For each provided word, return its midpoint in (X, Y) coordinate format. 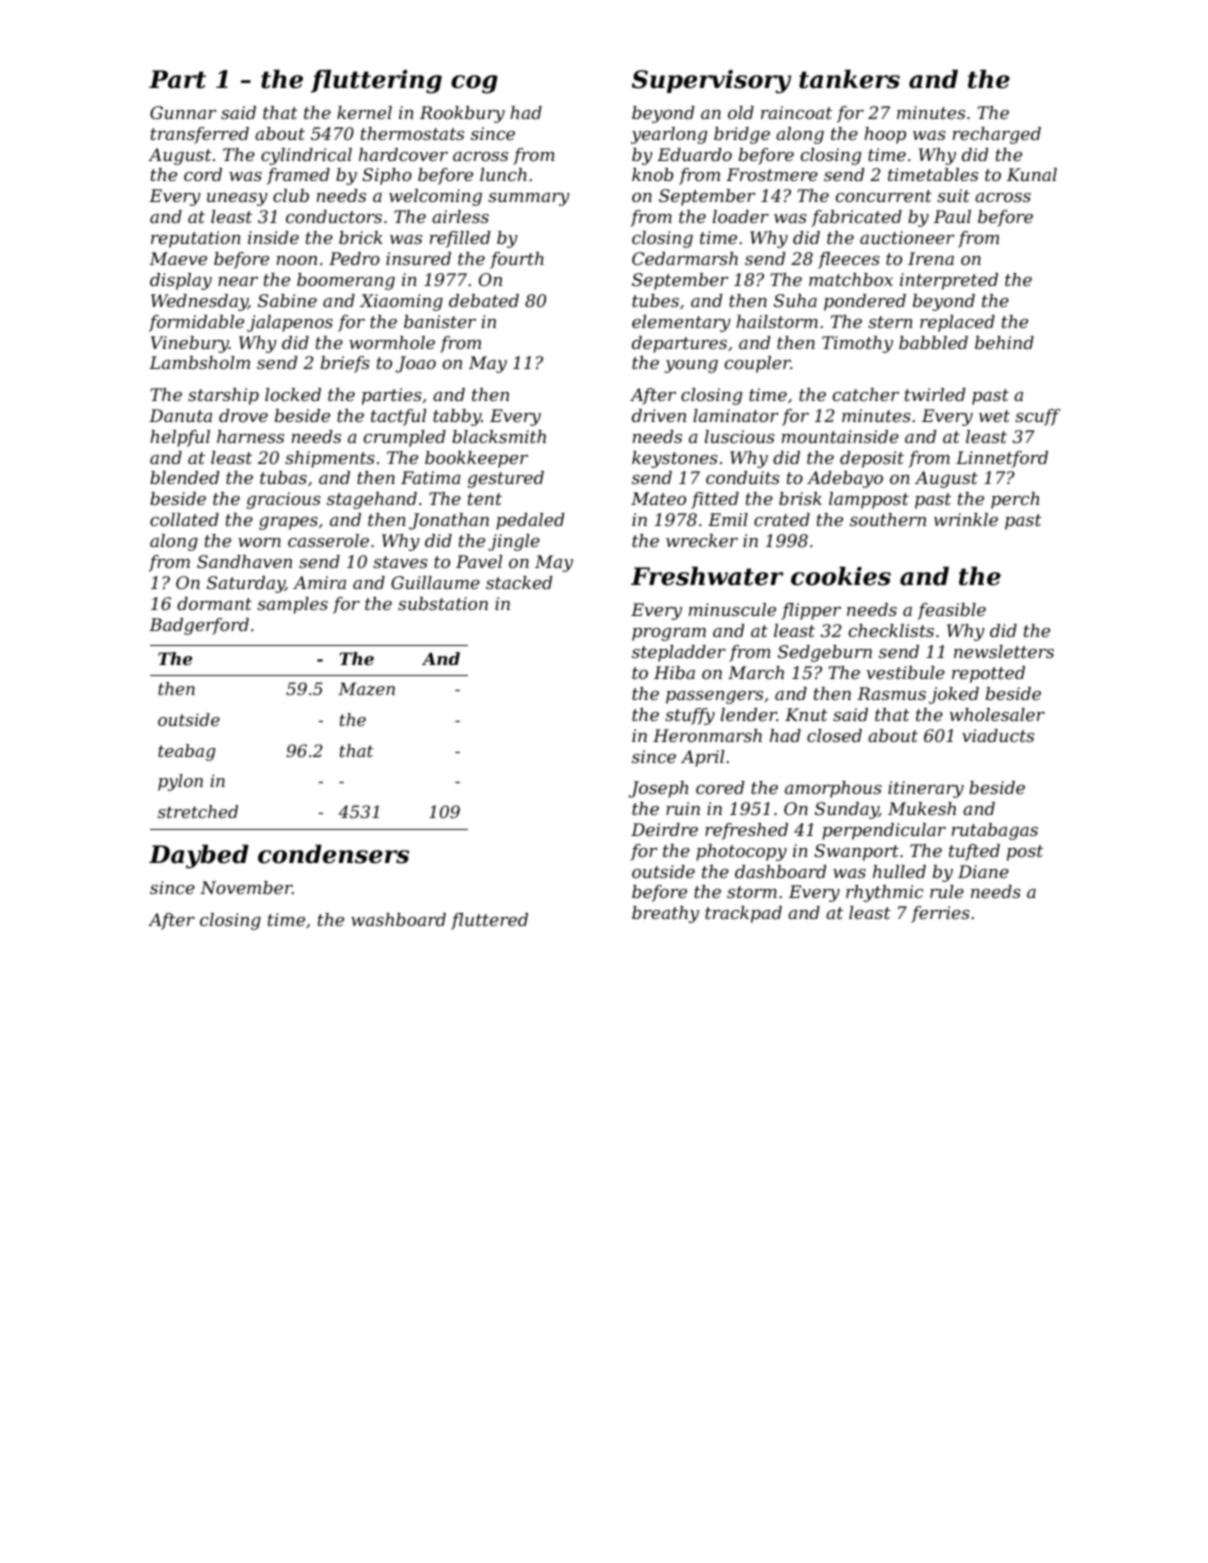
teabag (186, 752)
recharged (997, 135)
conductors (334, 216)
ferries (940, 914)
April (702, 758)
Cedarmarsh (685, 258)
